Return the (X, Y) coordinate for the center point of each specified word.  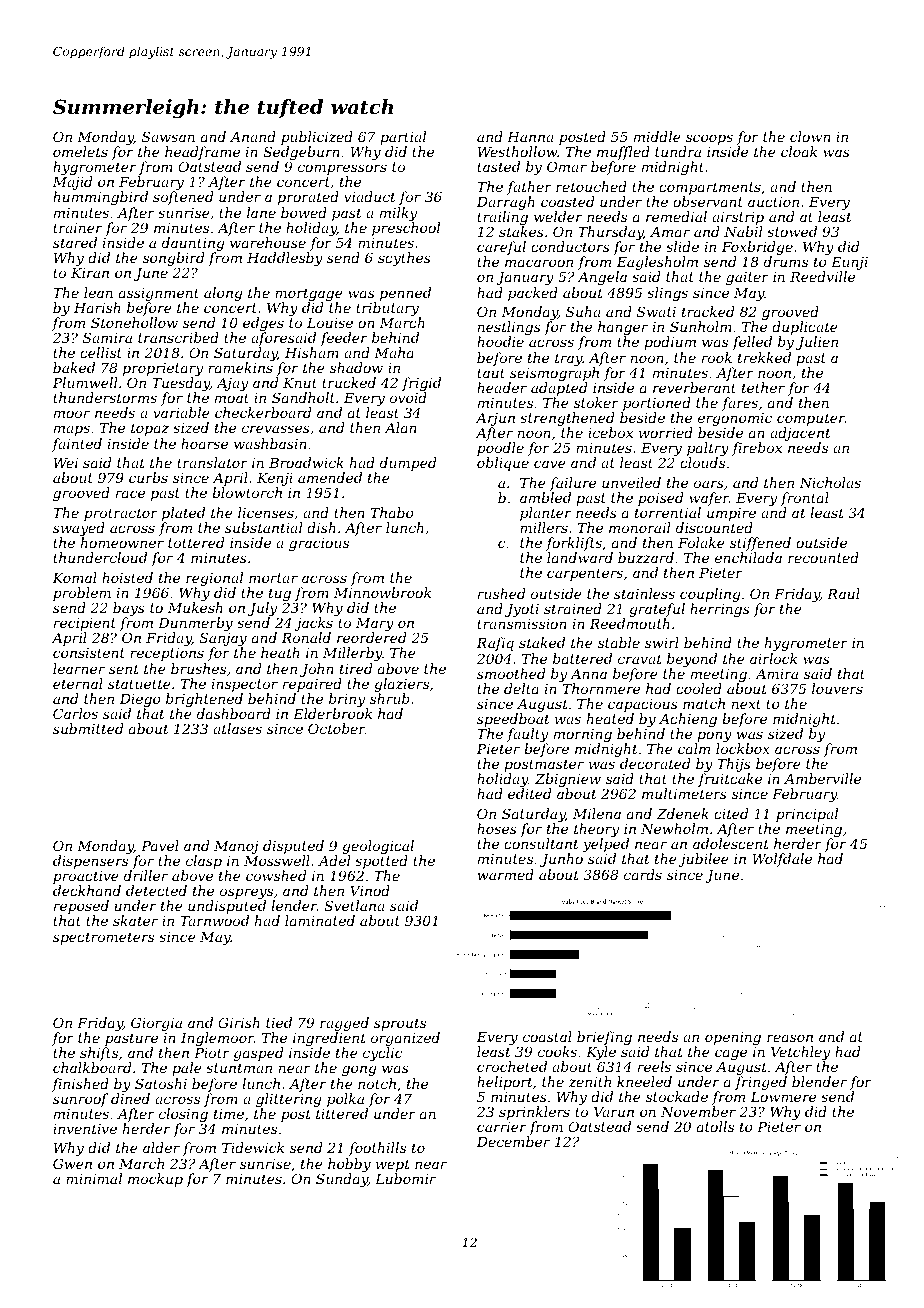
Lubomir (405, 1178)
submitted (88, 728)
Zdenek (683, 813)
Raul (843, 593)
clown (810, 136)
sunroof (81, 1100)
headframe (202, 153)
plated (183, 514)
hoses (497, 828)
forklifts (574, 544)
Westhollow (518, 151)
